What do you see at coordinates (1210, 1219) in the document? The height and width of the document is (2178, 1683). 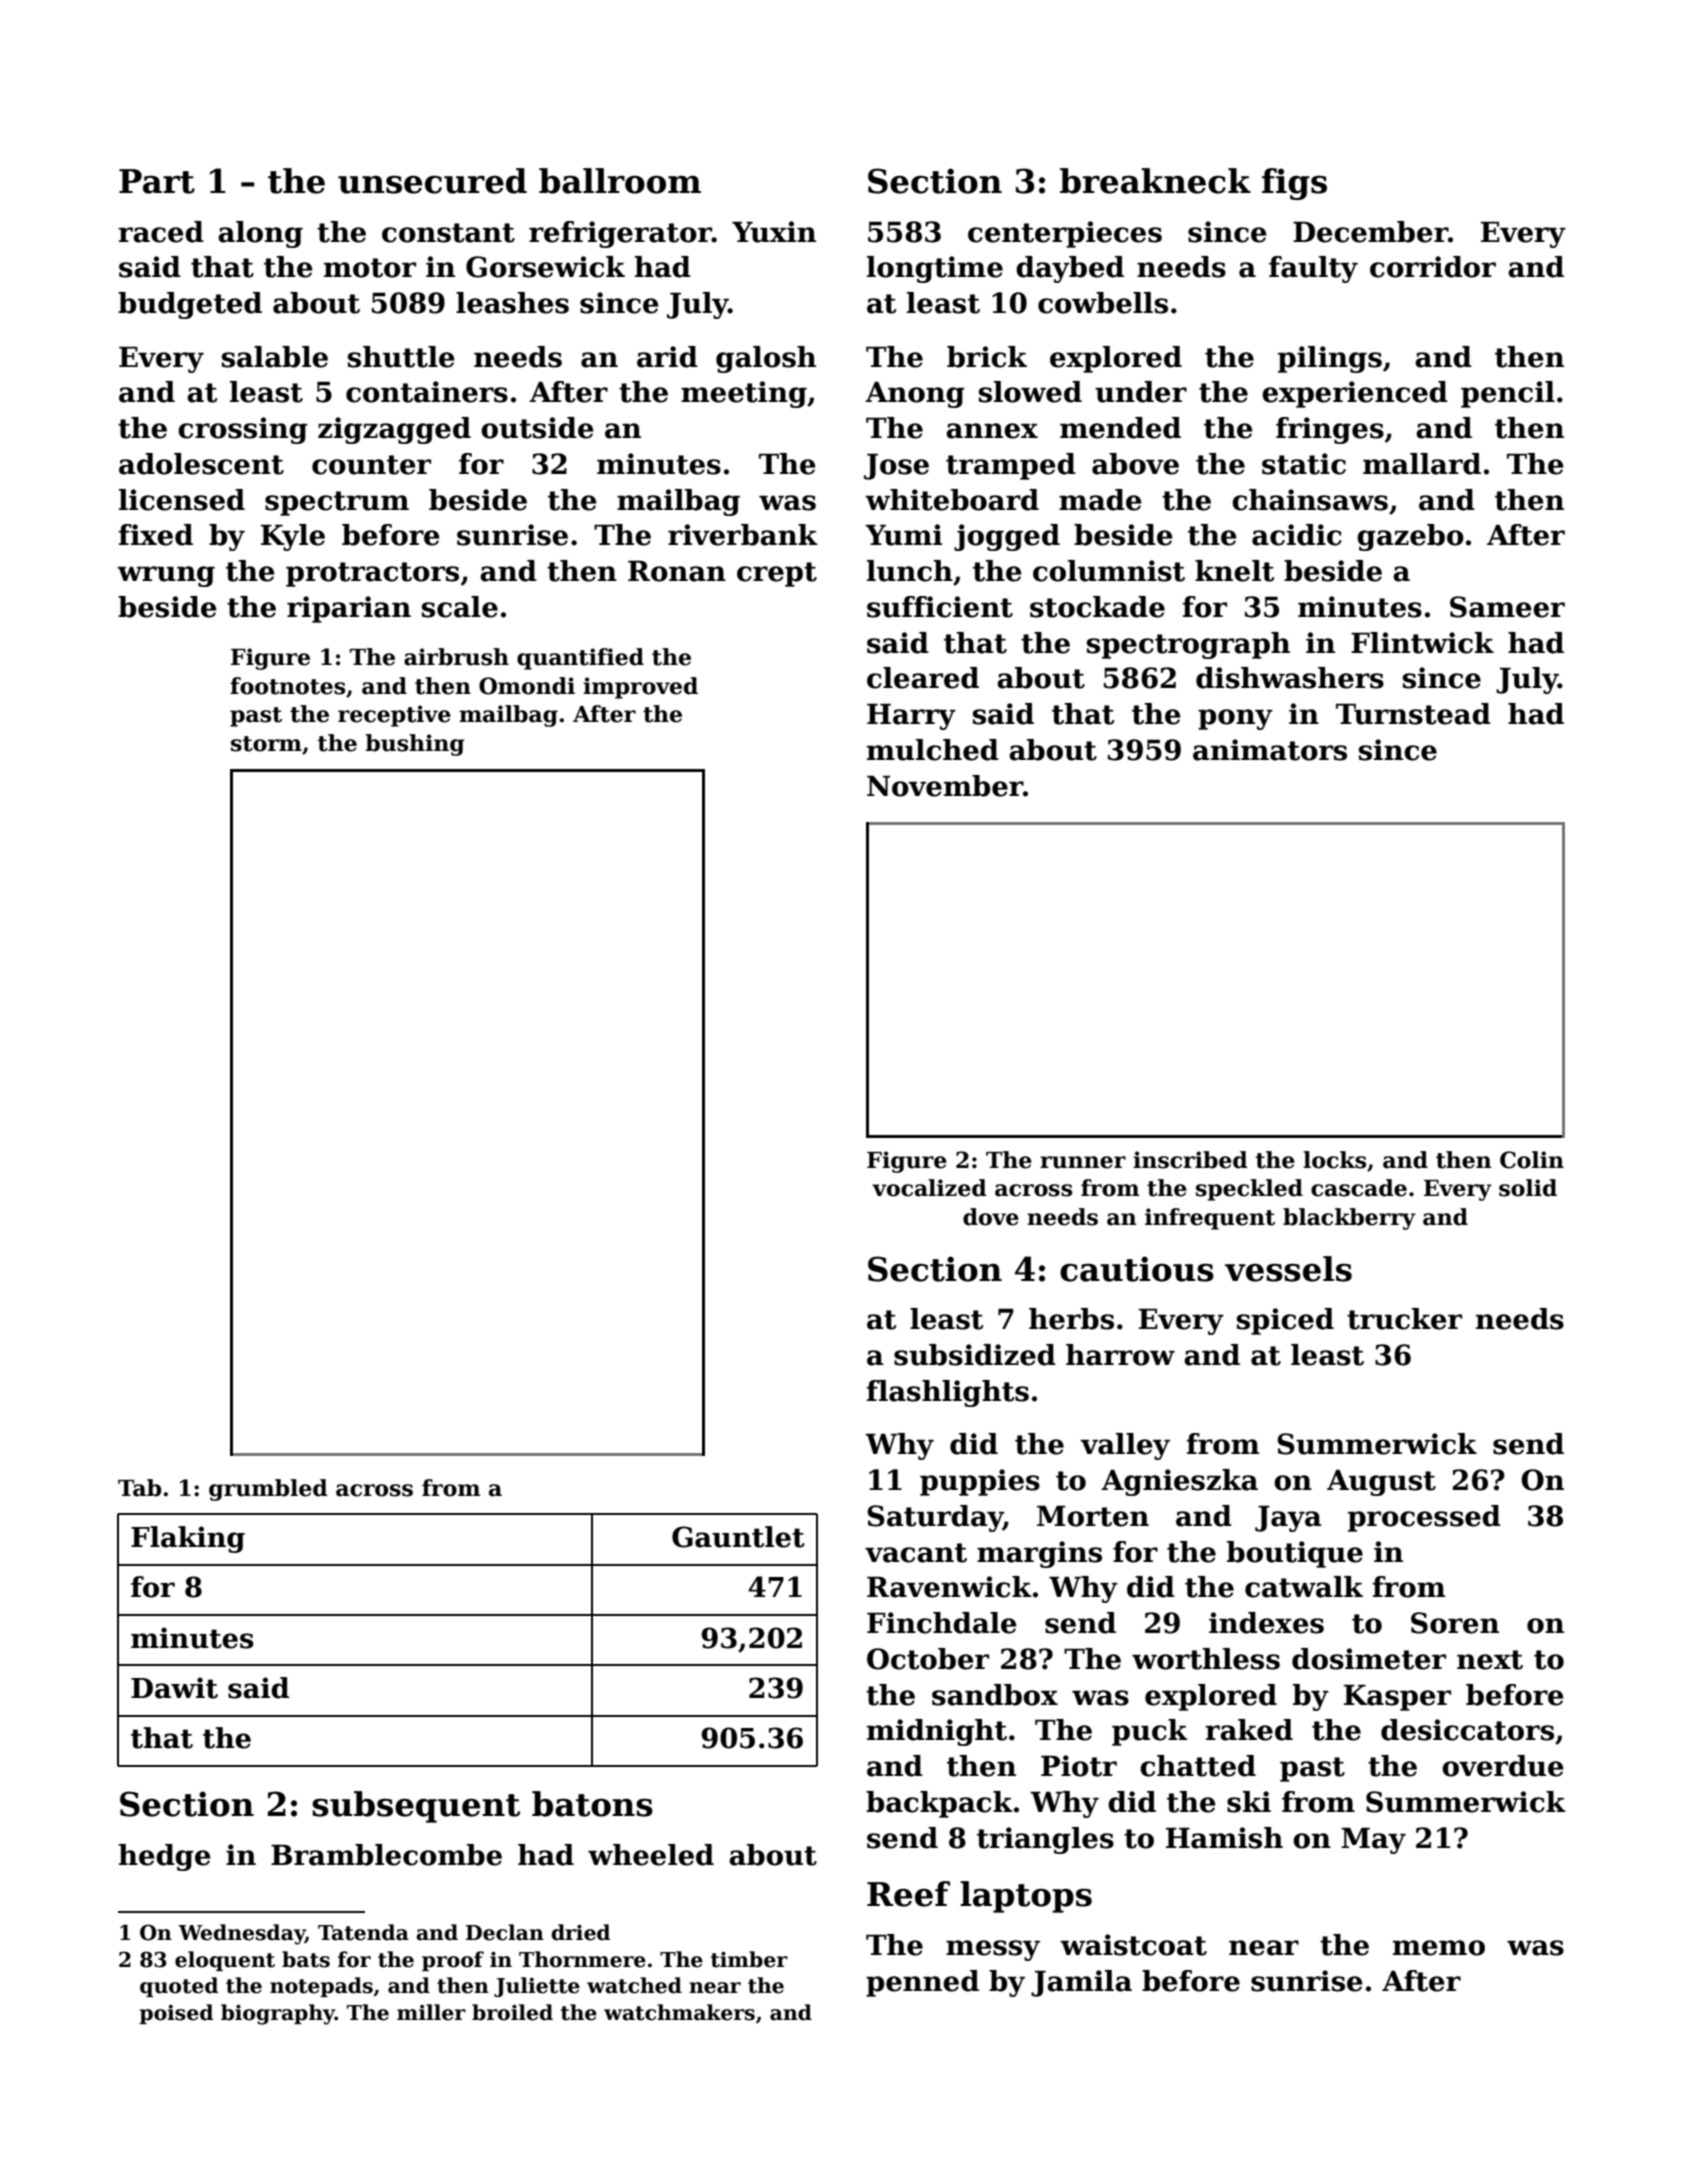 I see `infrequent` at bounding box center [1210, 1219].
